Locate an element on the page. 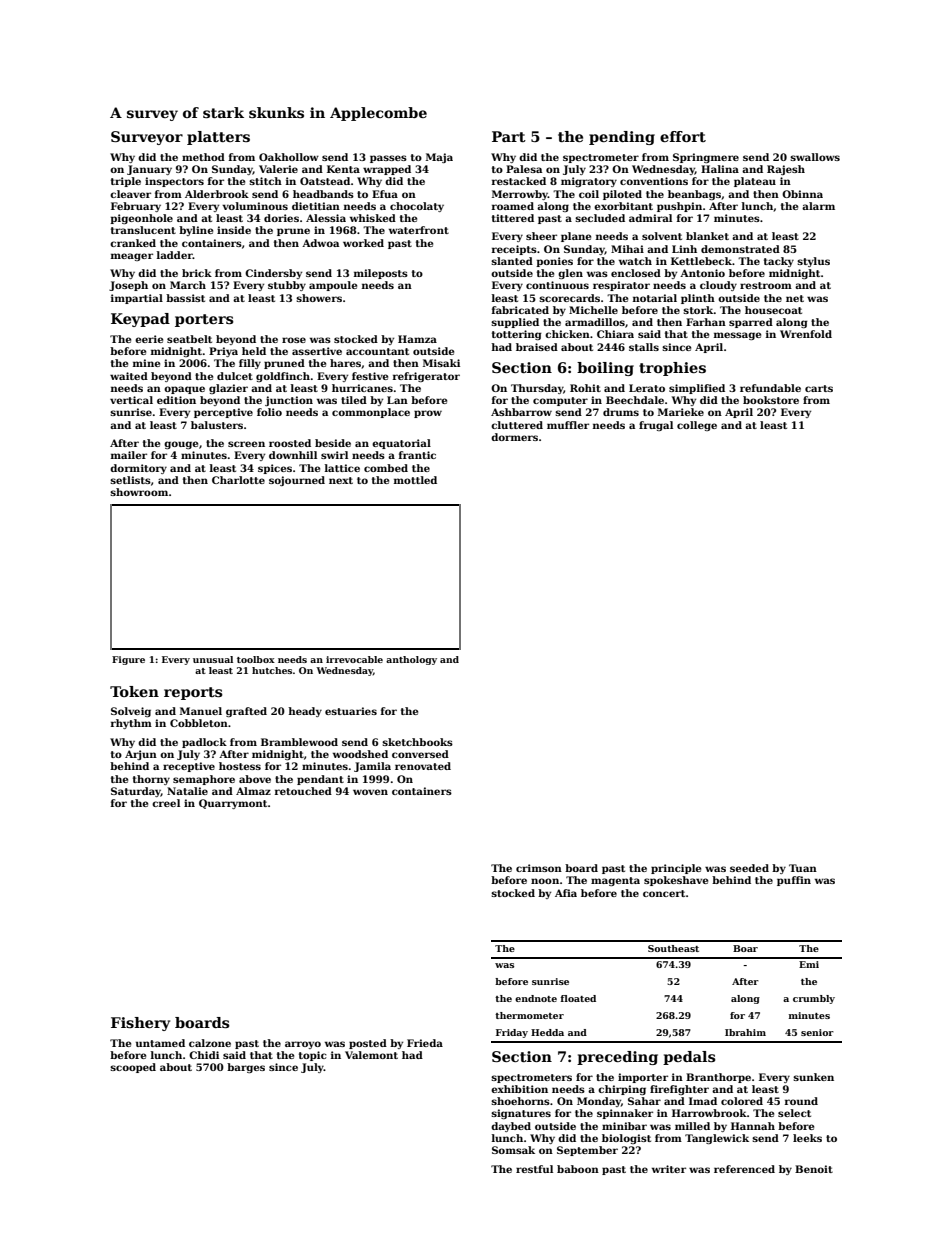 The image size is (952, 1233). renovated is located at coordinates (423, 766).
